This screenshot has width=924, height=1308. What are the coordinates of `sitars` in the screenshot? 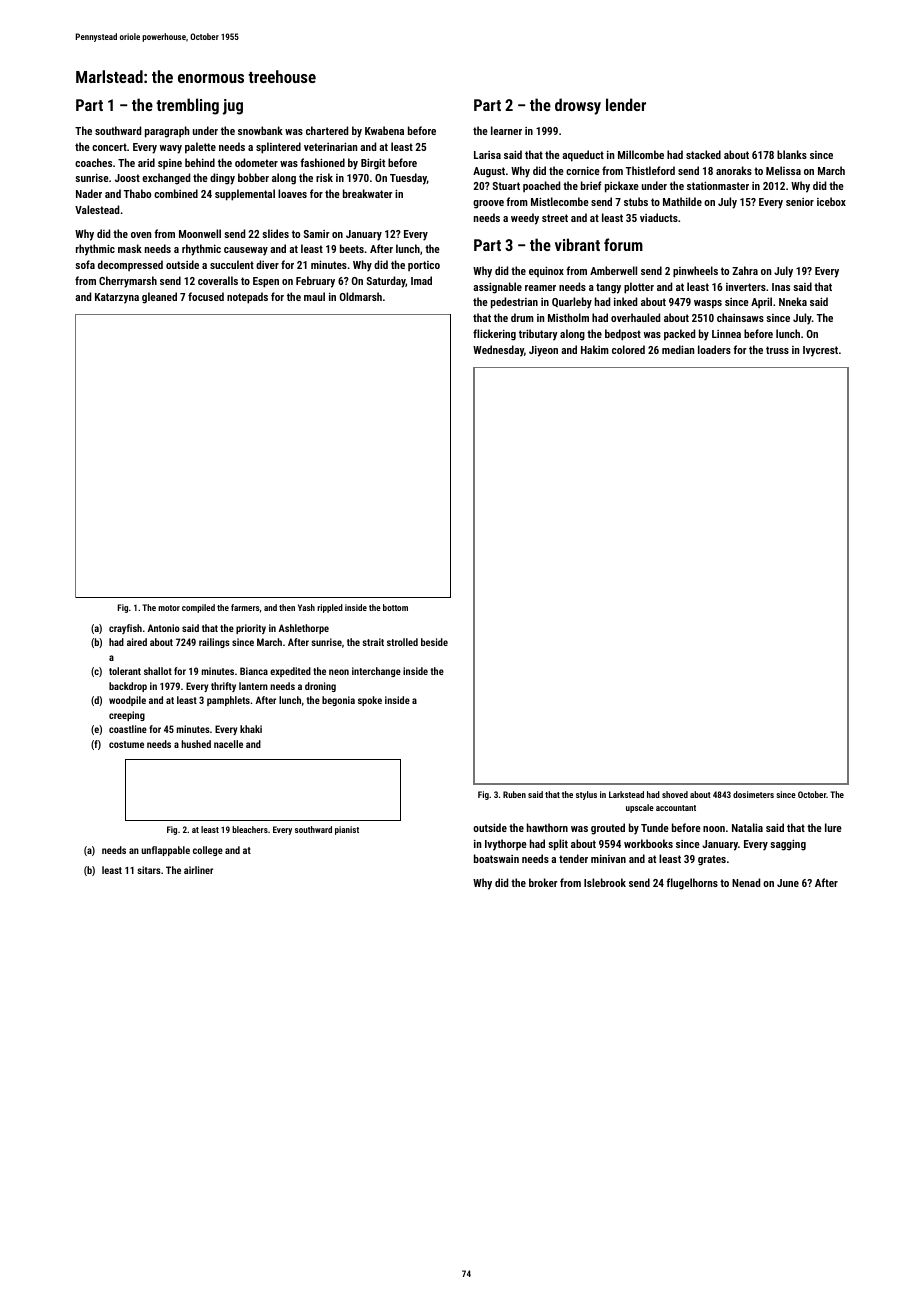 It's located at (149, 870).
